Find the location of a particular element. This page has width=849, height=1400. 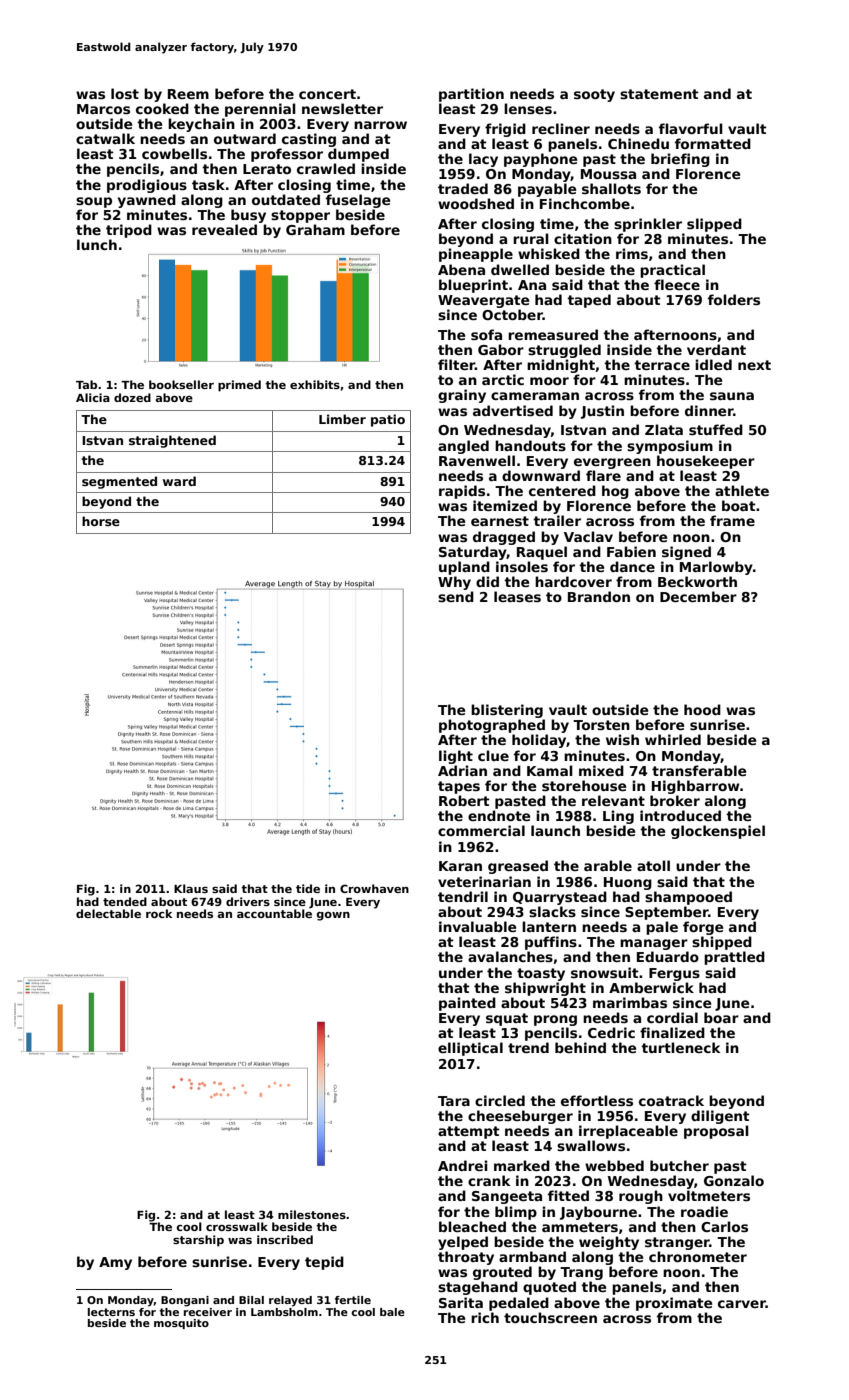

invaluable is located at coordinates (477, 926).
